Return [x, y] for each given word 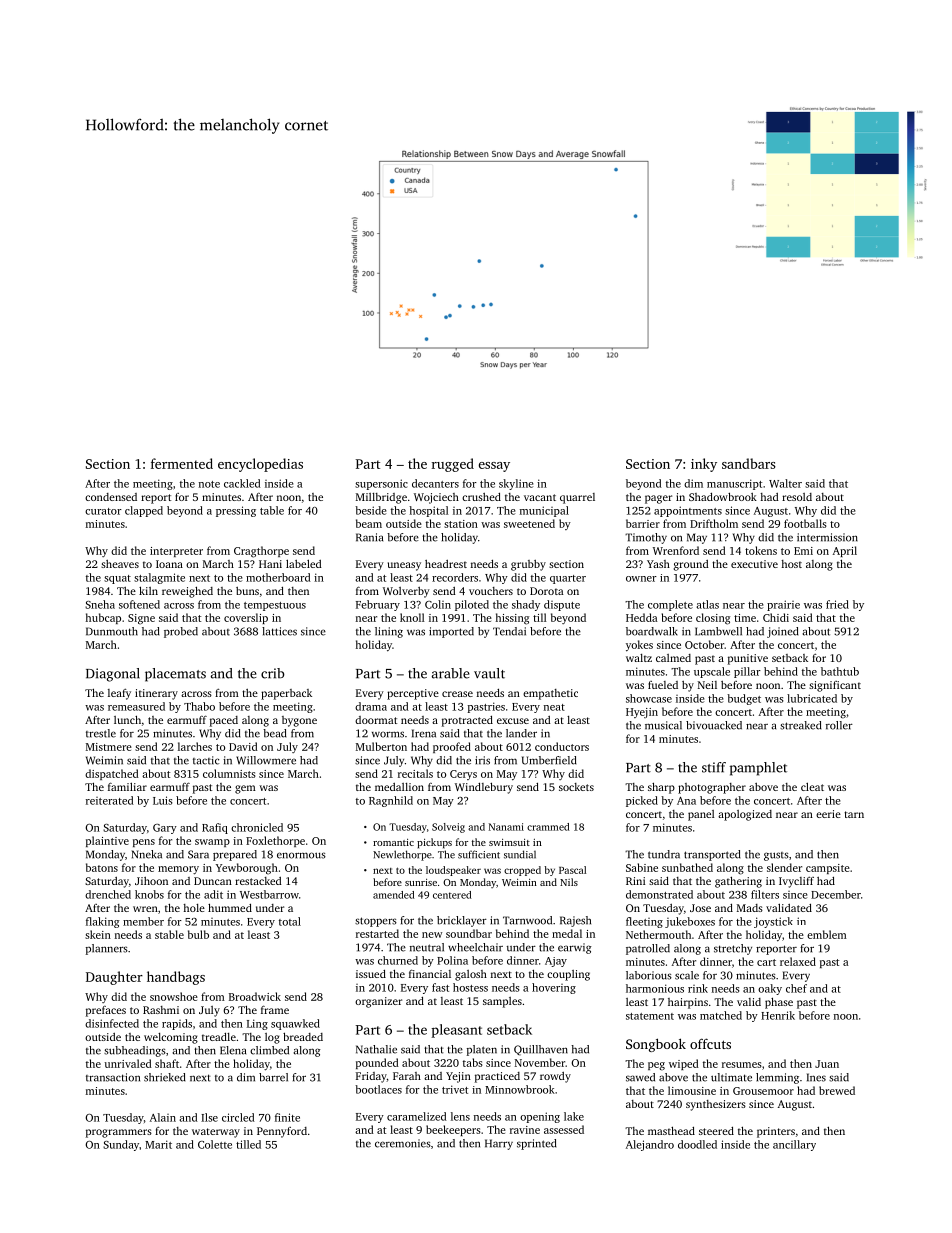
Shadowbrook [723, 496]
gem [245, 789]
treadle [219, 1037]
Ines [816, 1077]
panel [701, 815]
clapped [144, 511]
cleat [812, 786]
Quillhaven [541, 1050]
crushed [481, 497]
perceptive [413, 694]
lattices [279, 631]
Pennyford [282, 1132]
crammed [548, 827]
